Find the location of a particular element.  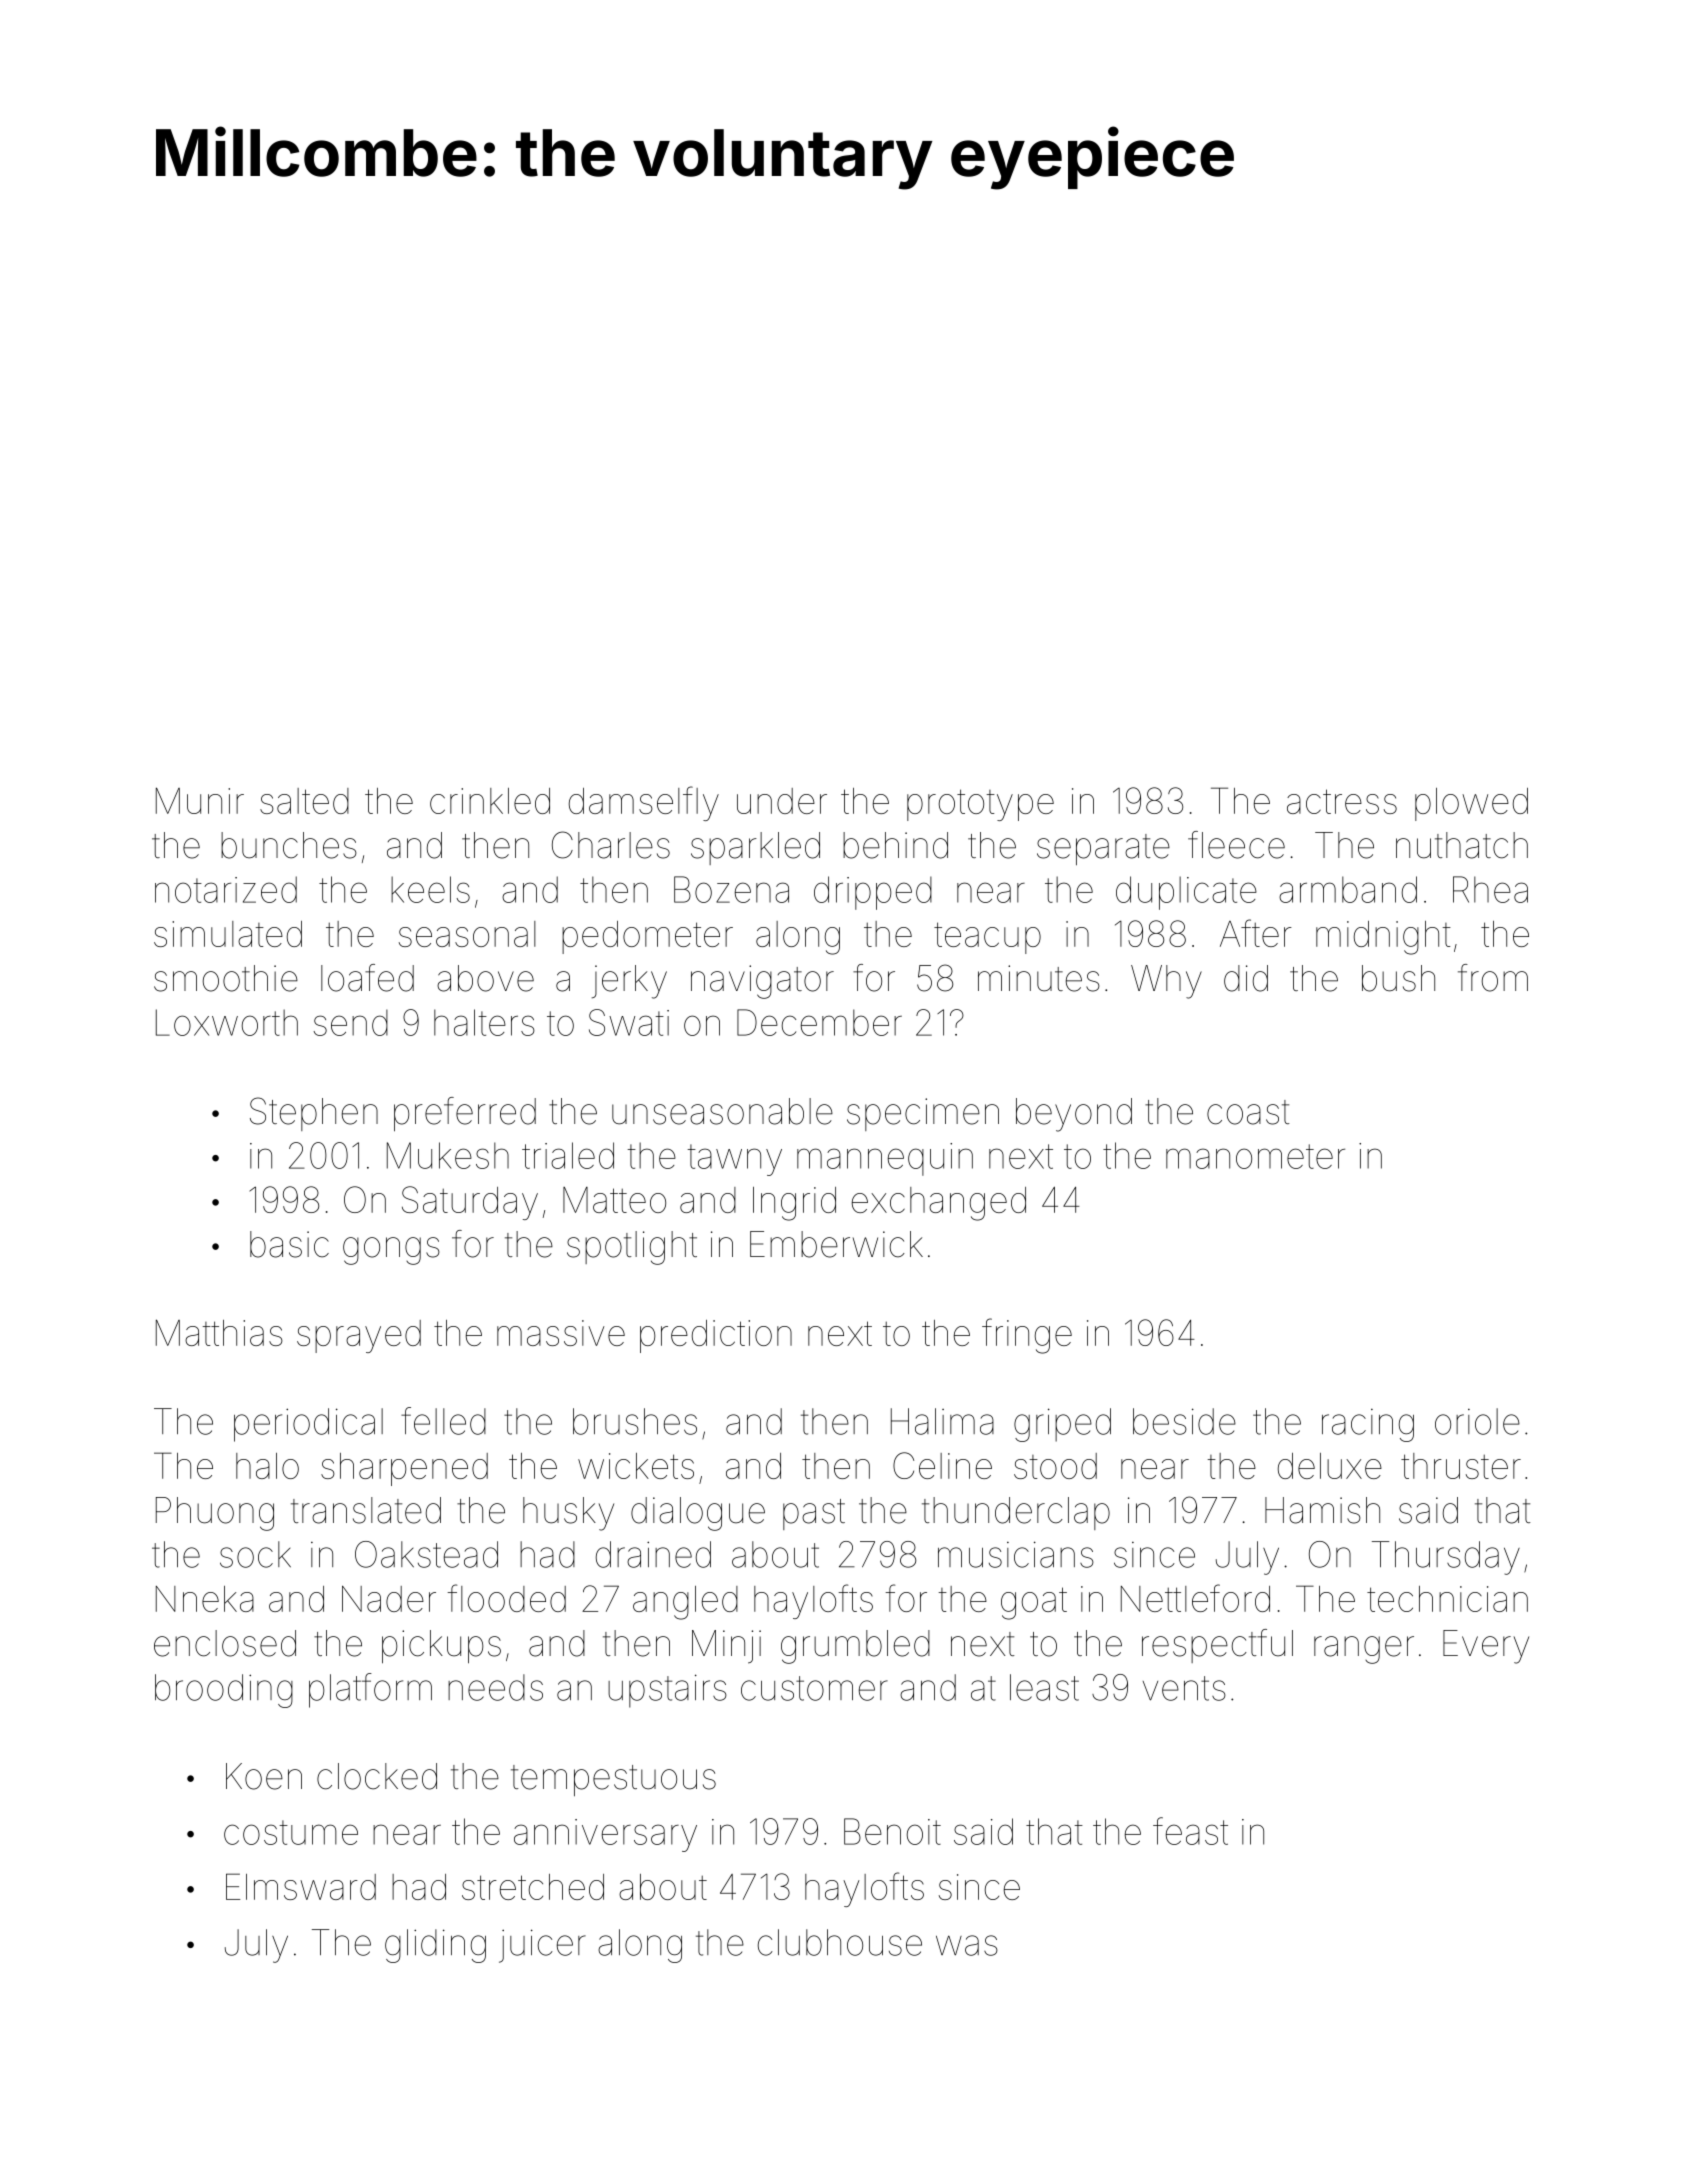

Elmsward is located at coordinates (301, 1886).
